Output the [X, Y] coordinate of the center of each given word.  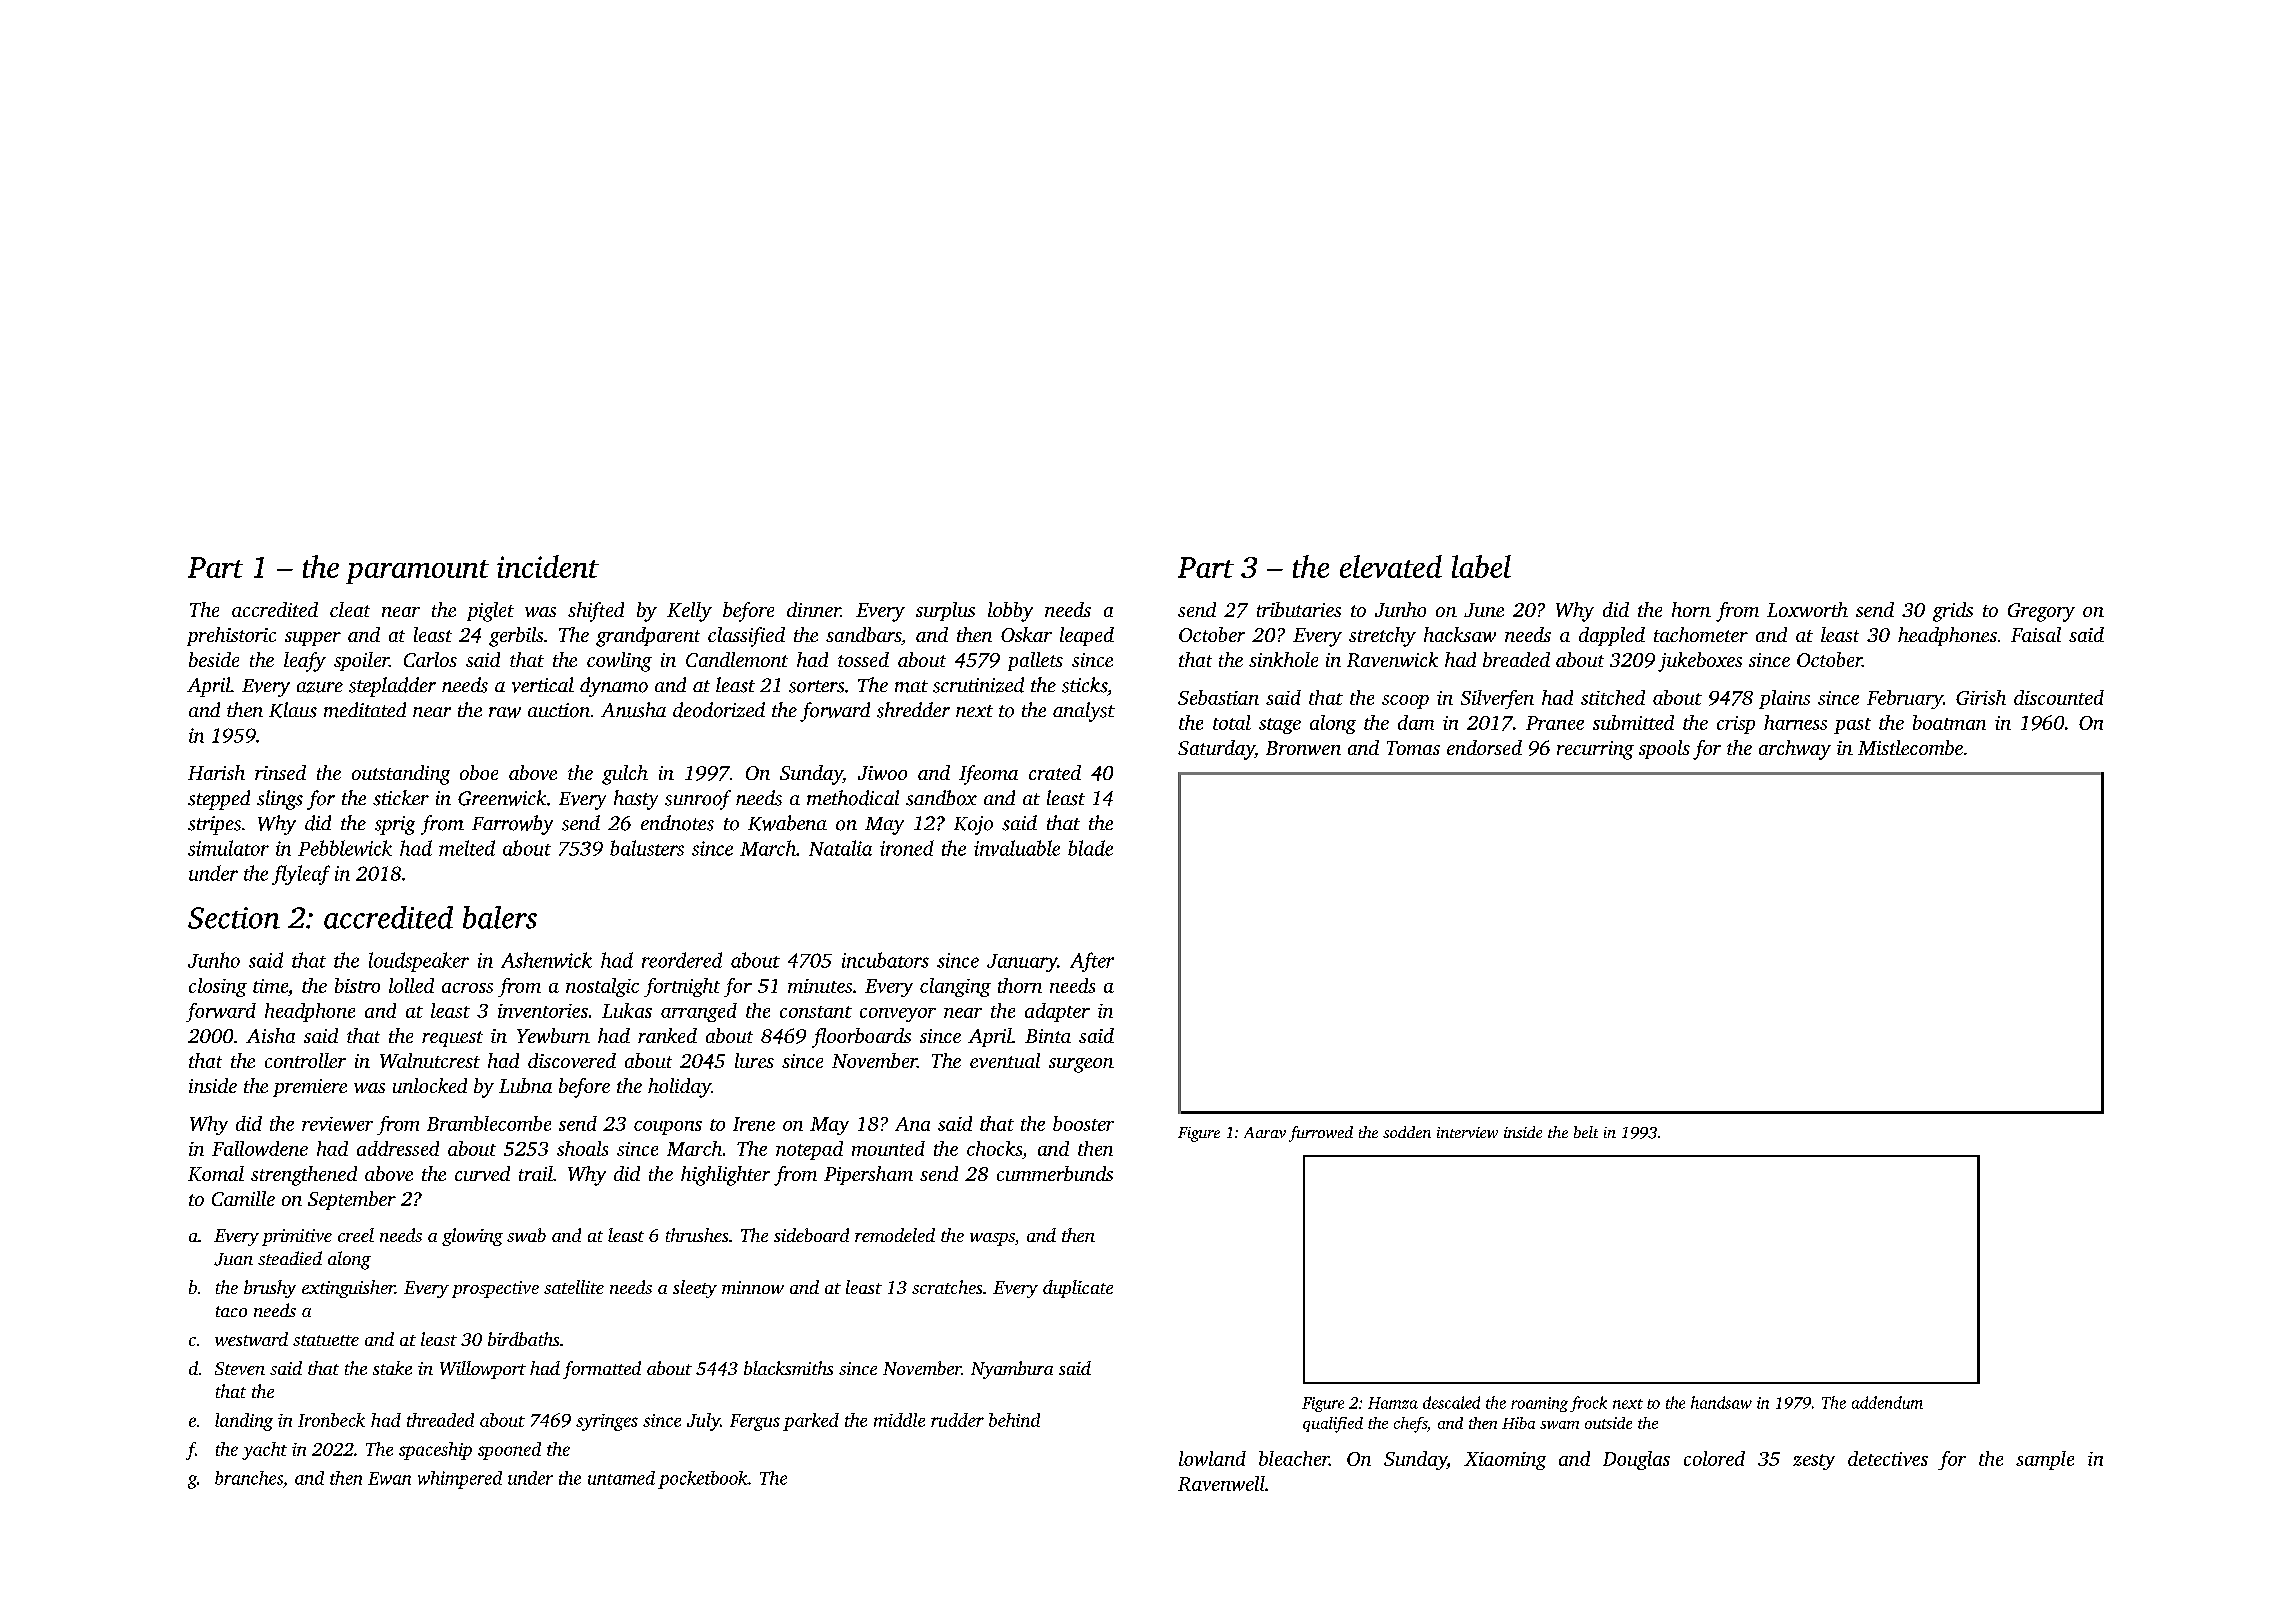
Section [234, 918]
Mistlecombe [1910, 747]
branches [249, 1478]
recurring [1595, 750]
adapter [1057, 1012]
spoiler [361, 661]
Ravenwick [1392, 659]
